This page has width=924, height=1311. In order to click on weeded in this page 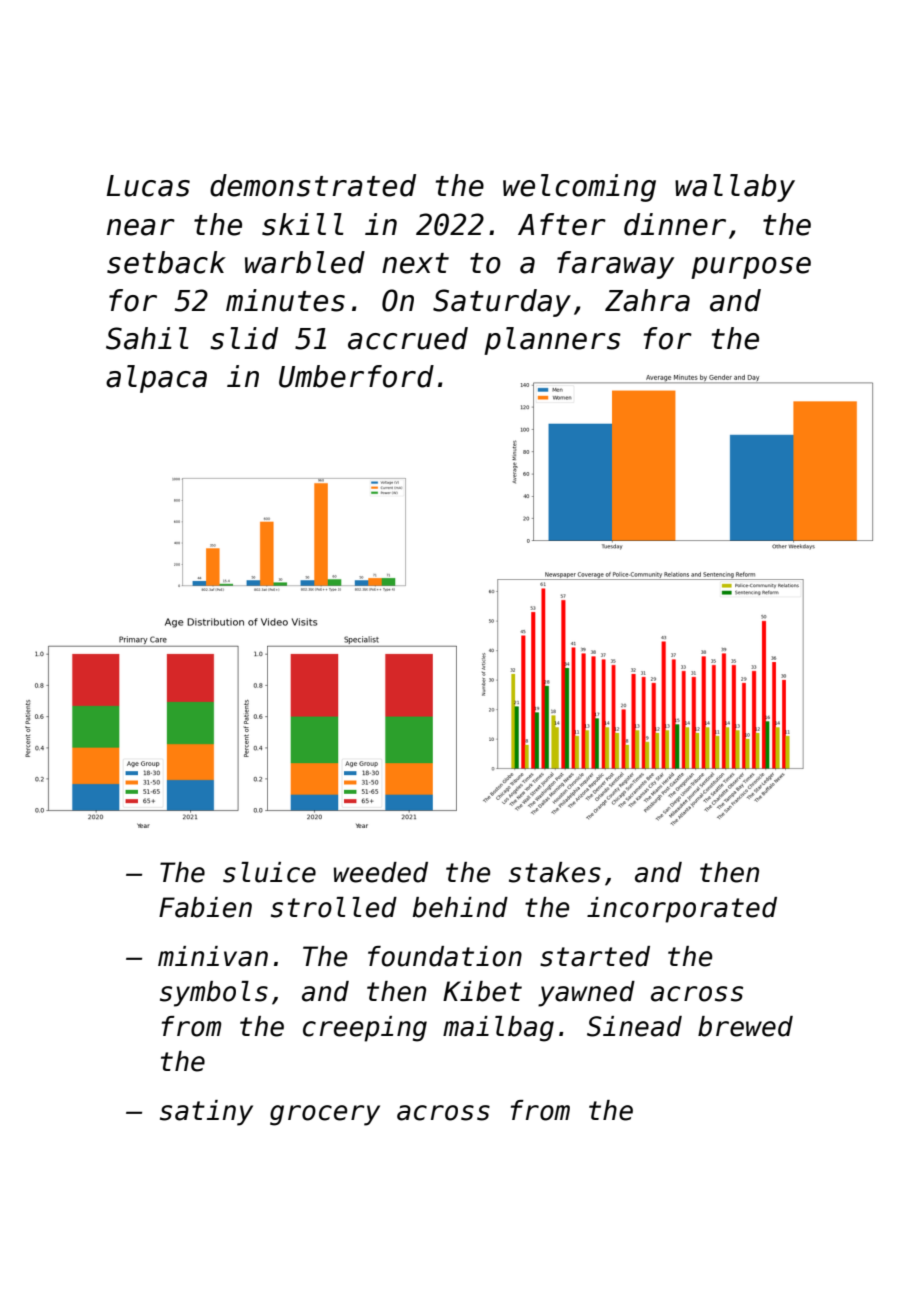, I will do `click(381, 872)`.
